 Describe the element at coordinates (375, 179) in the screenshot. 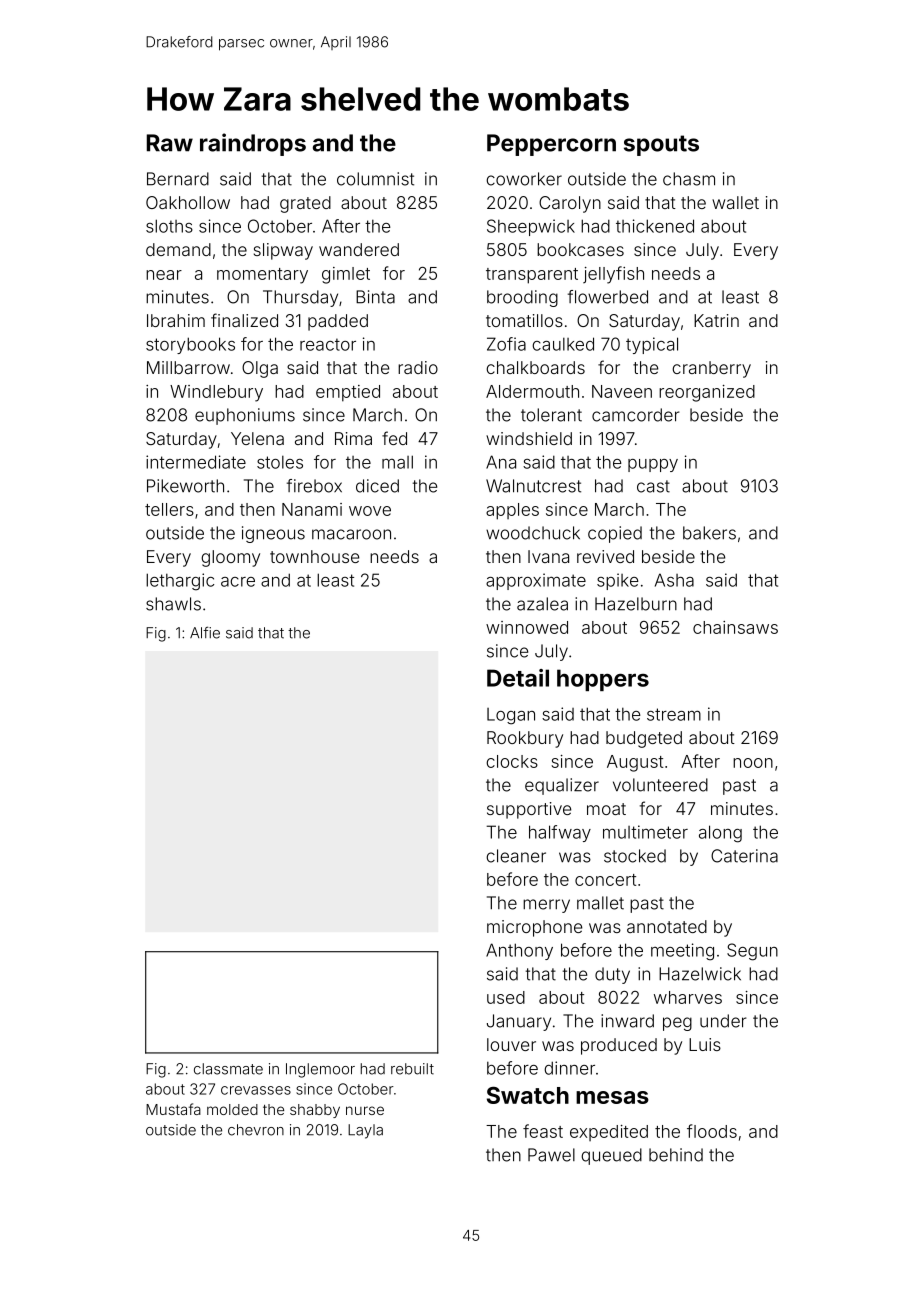

I see `columnist` at that location.
